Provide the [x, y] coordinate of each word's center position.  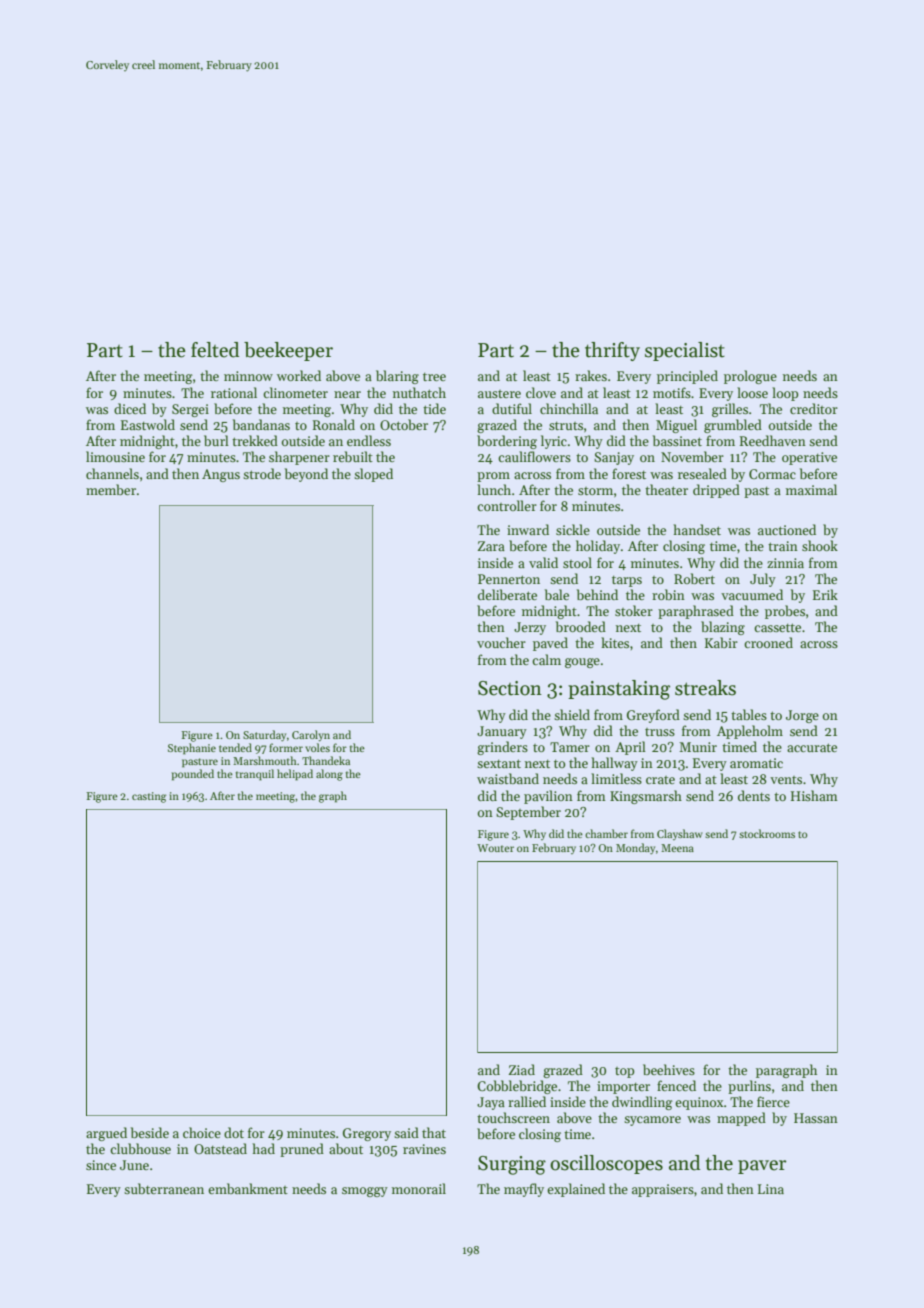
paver [762, 1167]
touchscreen [513, 1117]
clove [541, 392]
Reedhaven [773, 440]
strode [262, 473]
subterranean [164, 1188]
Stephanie [192, 749]
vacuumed [752, 594]
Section [510, 688]
